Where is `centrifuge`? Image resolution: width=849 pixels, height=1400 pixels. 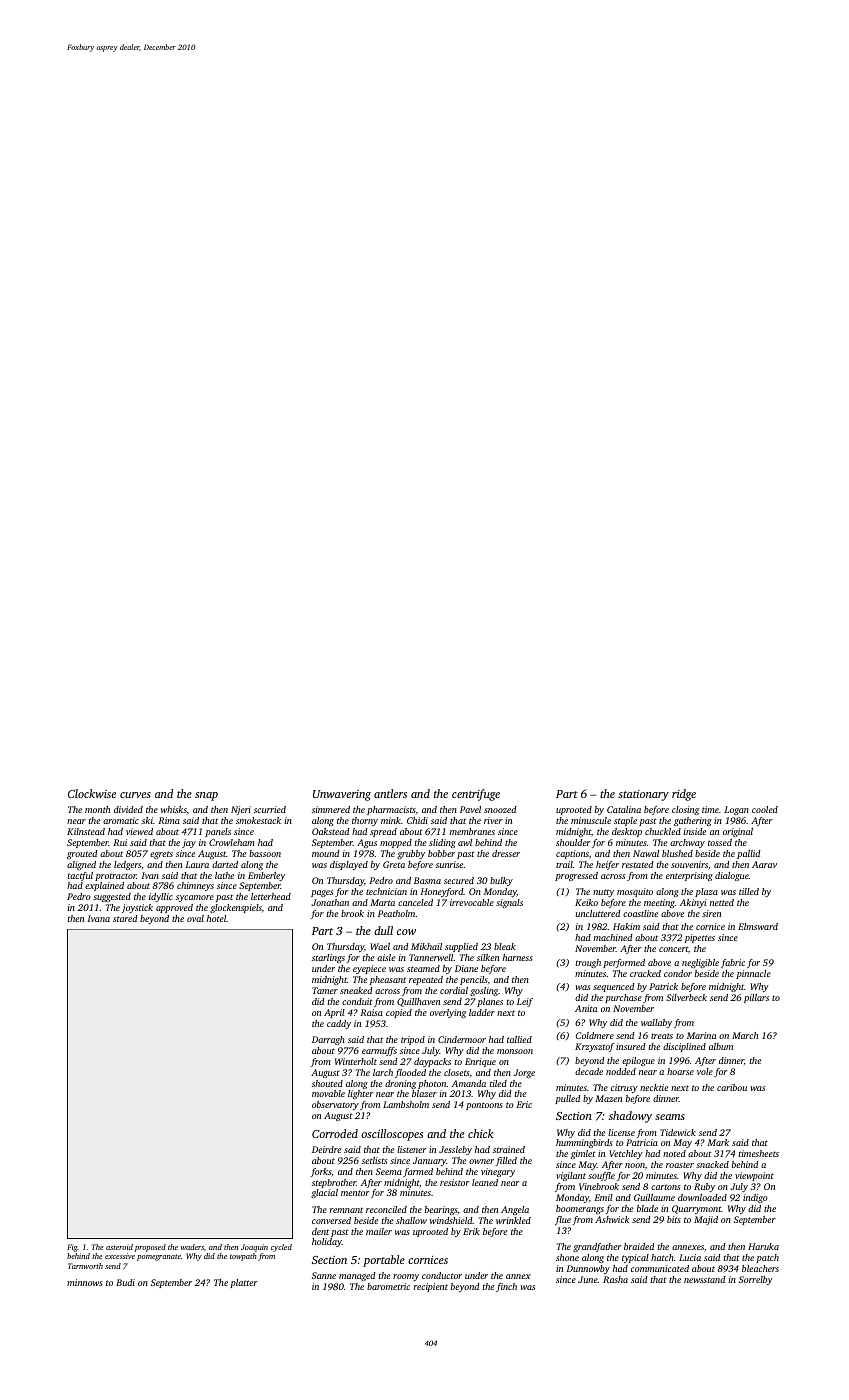
centrifuge is located at coordinates (476, 795).
